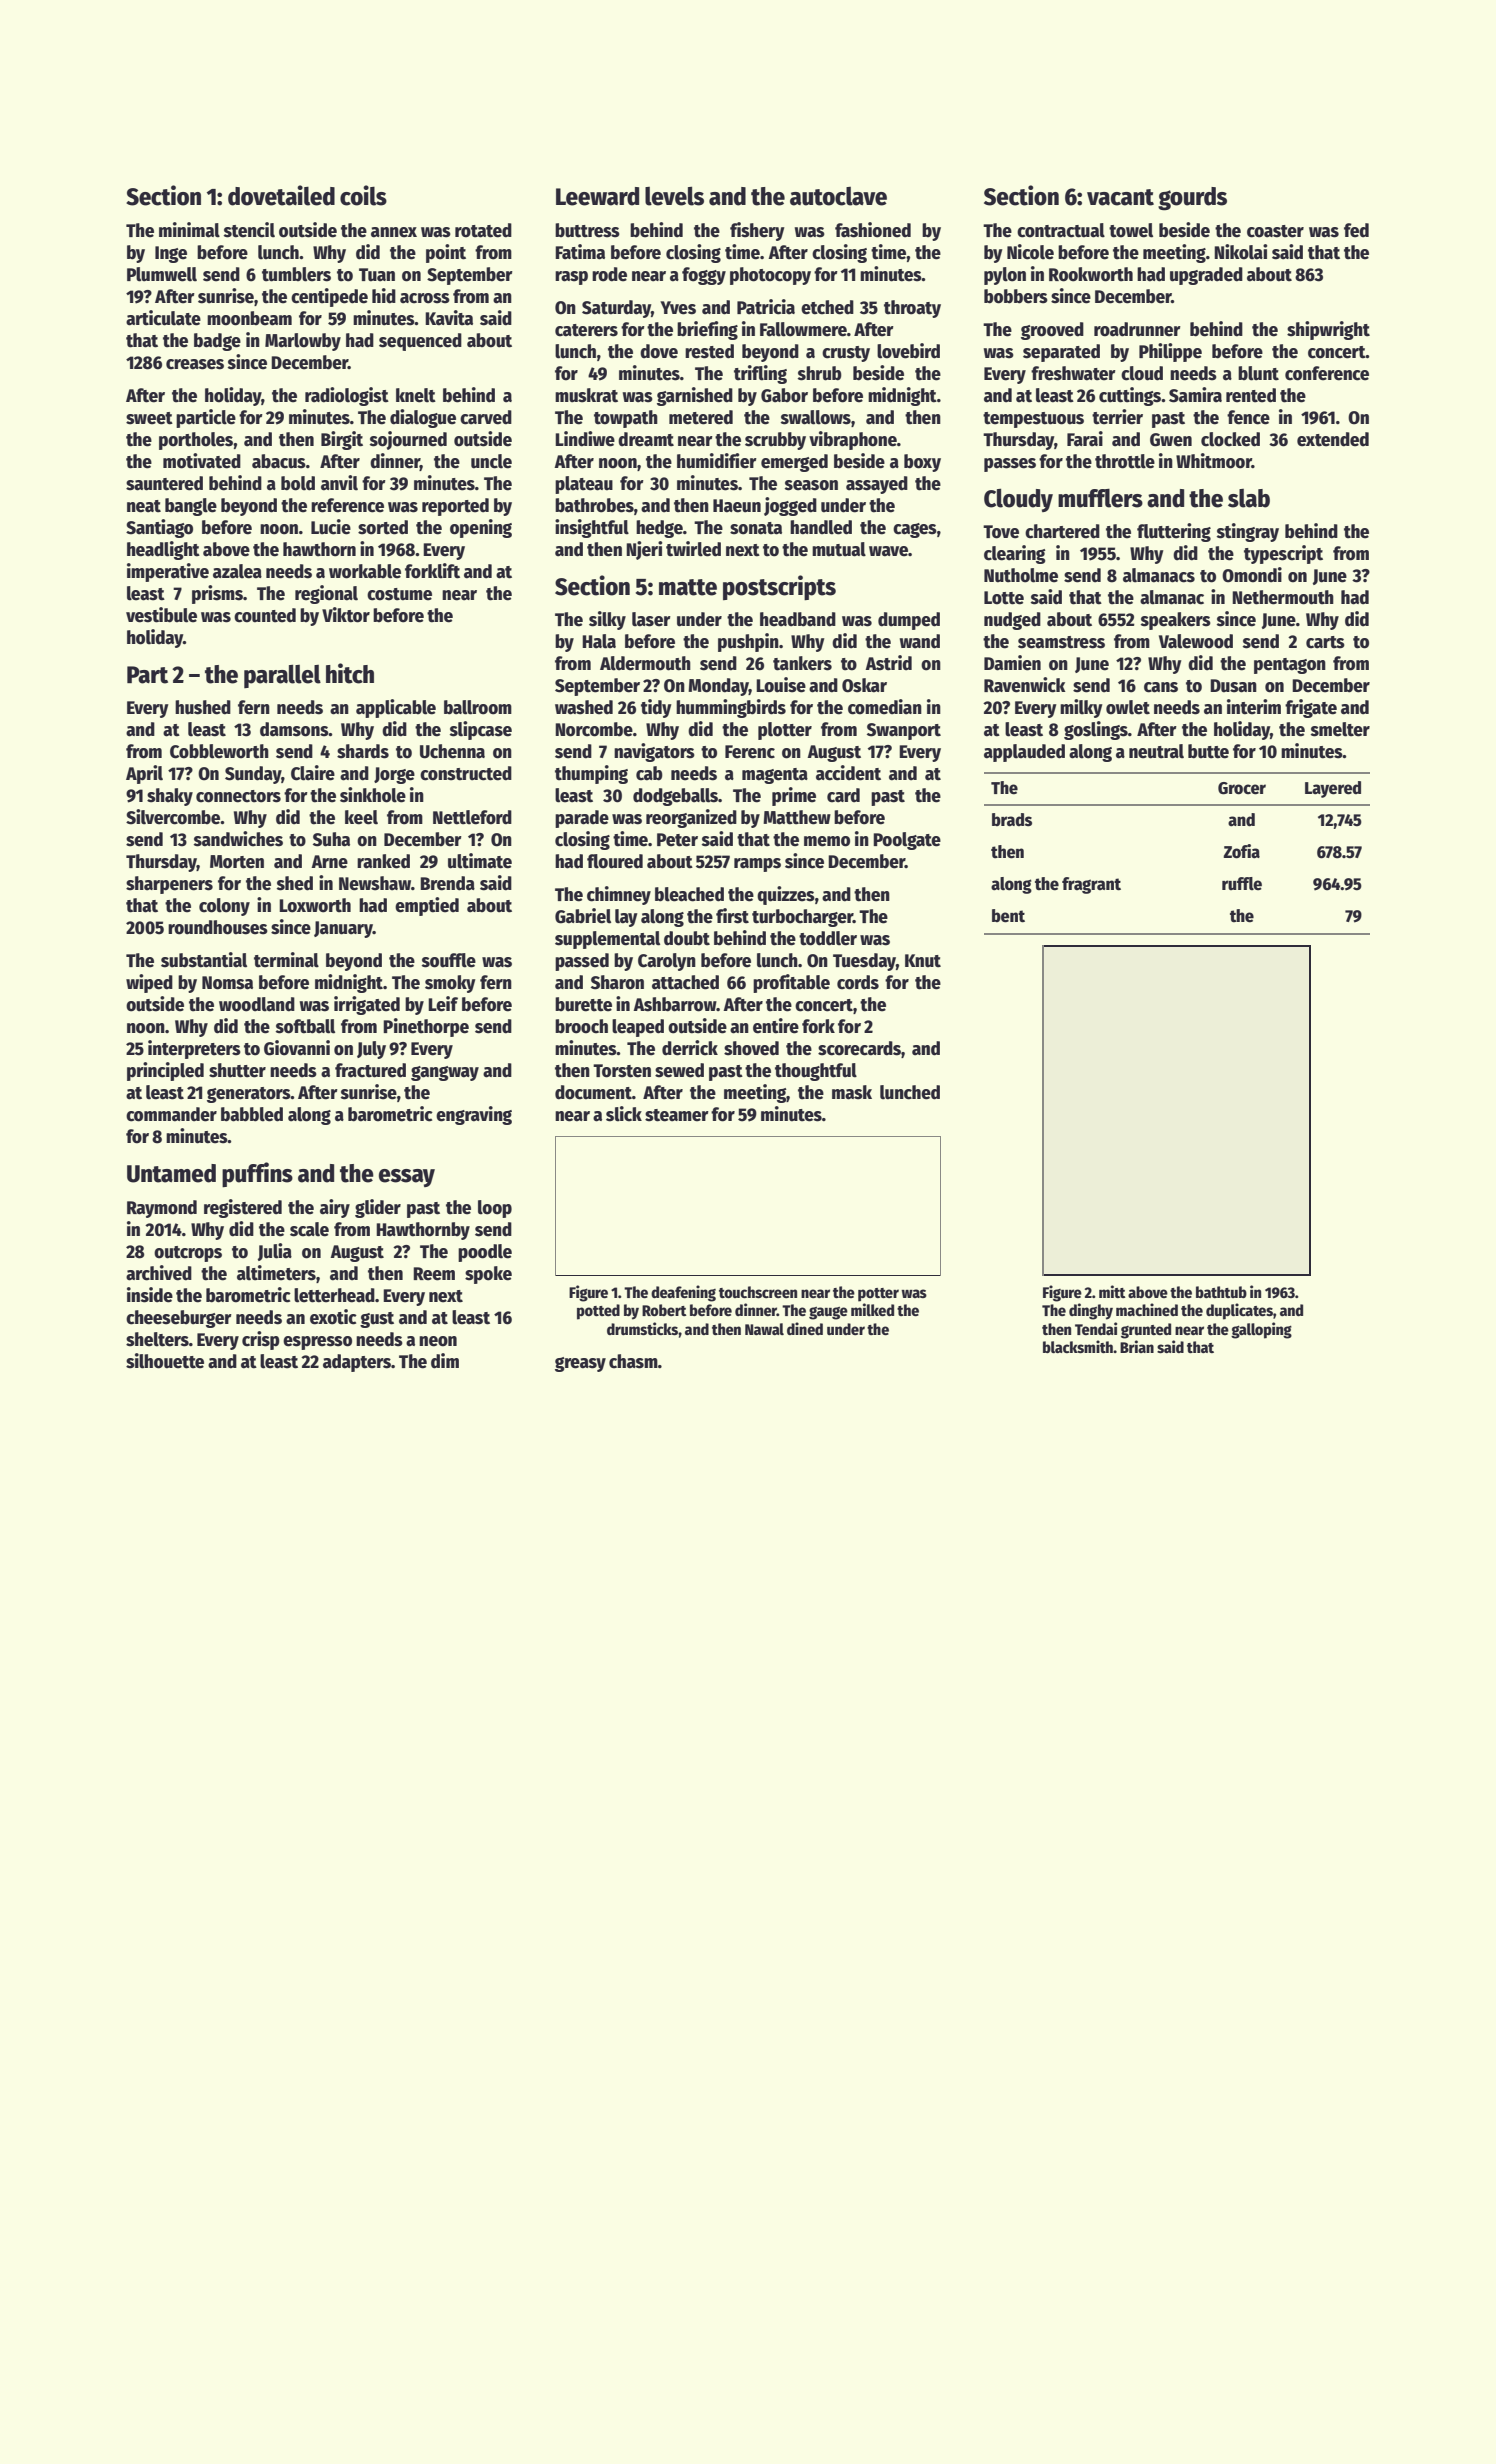 The width and height of the document is (1496, 2464). Describe the element at coordinates (1356, 230) in the document. I see `fed` at that location.
